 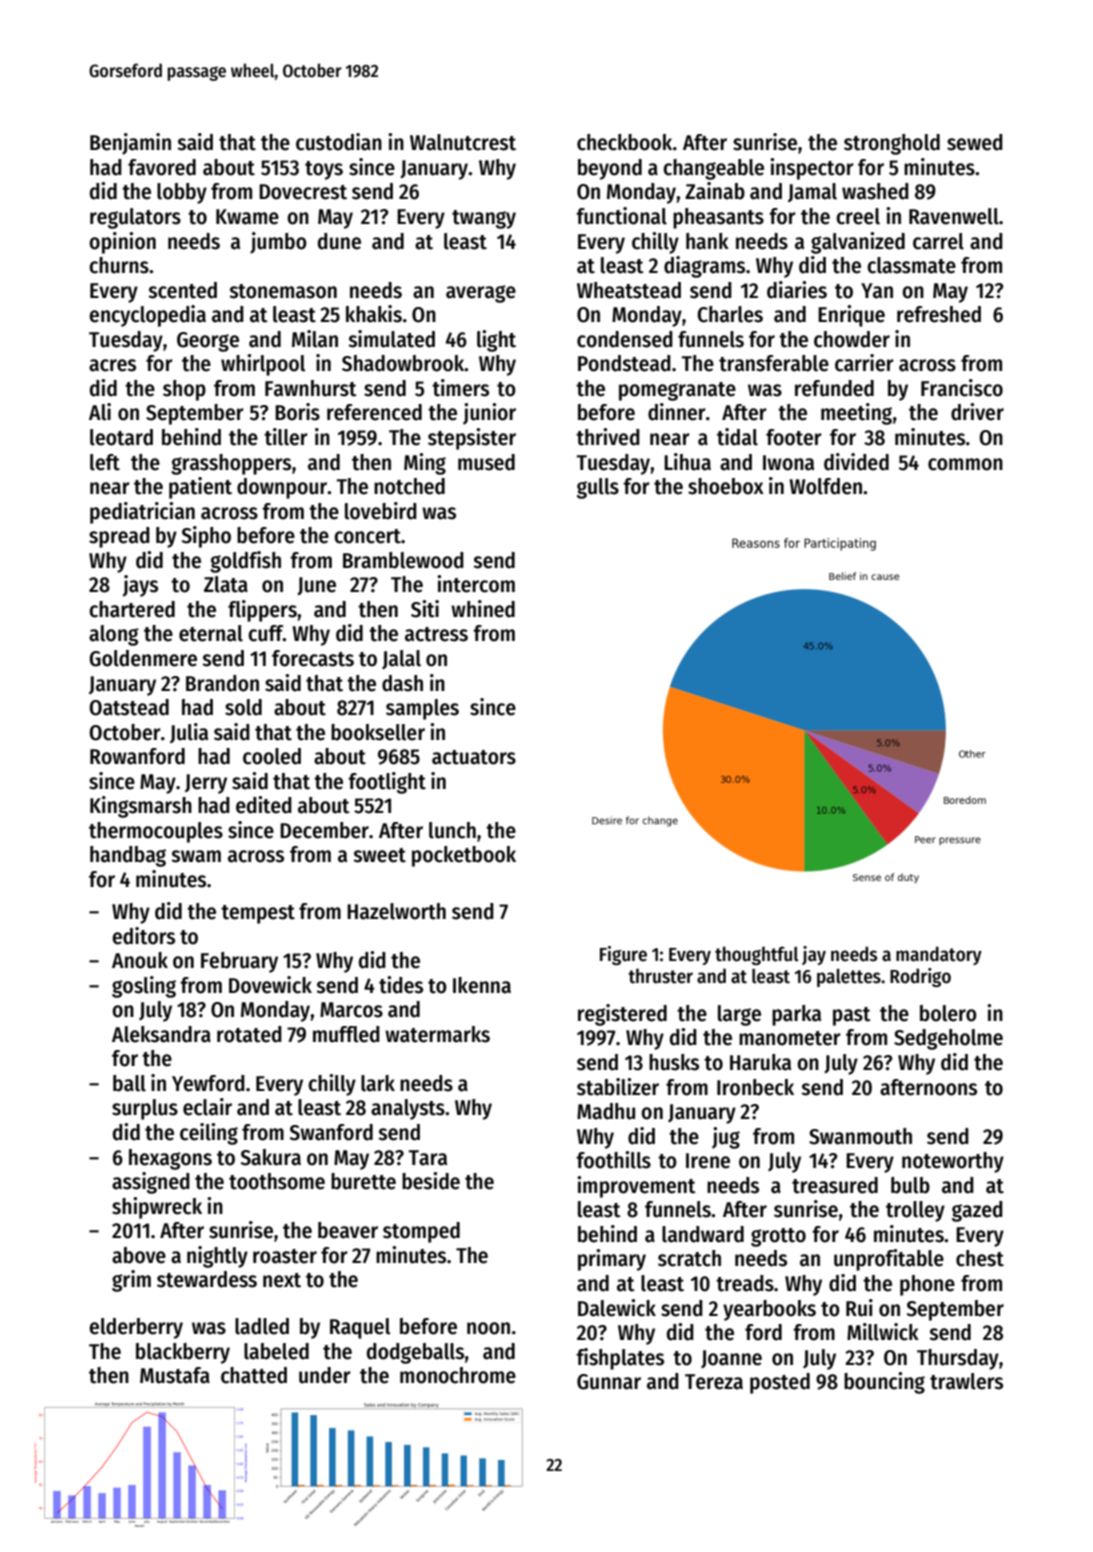 I want to click on Madhu, so click(x=606, y=1111).
